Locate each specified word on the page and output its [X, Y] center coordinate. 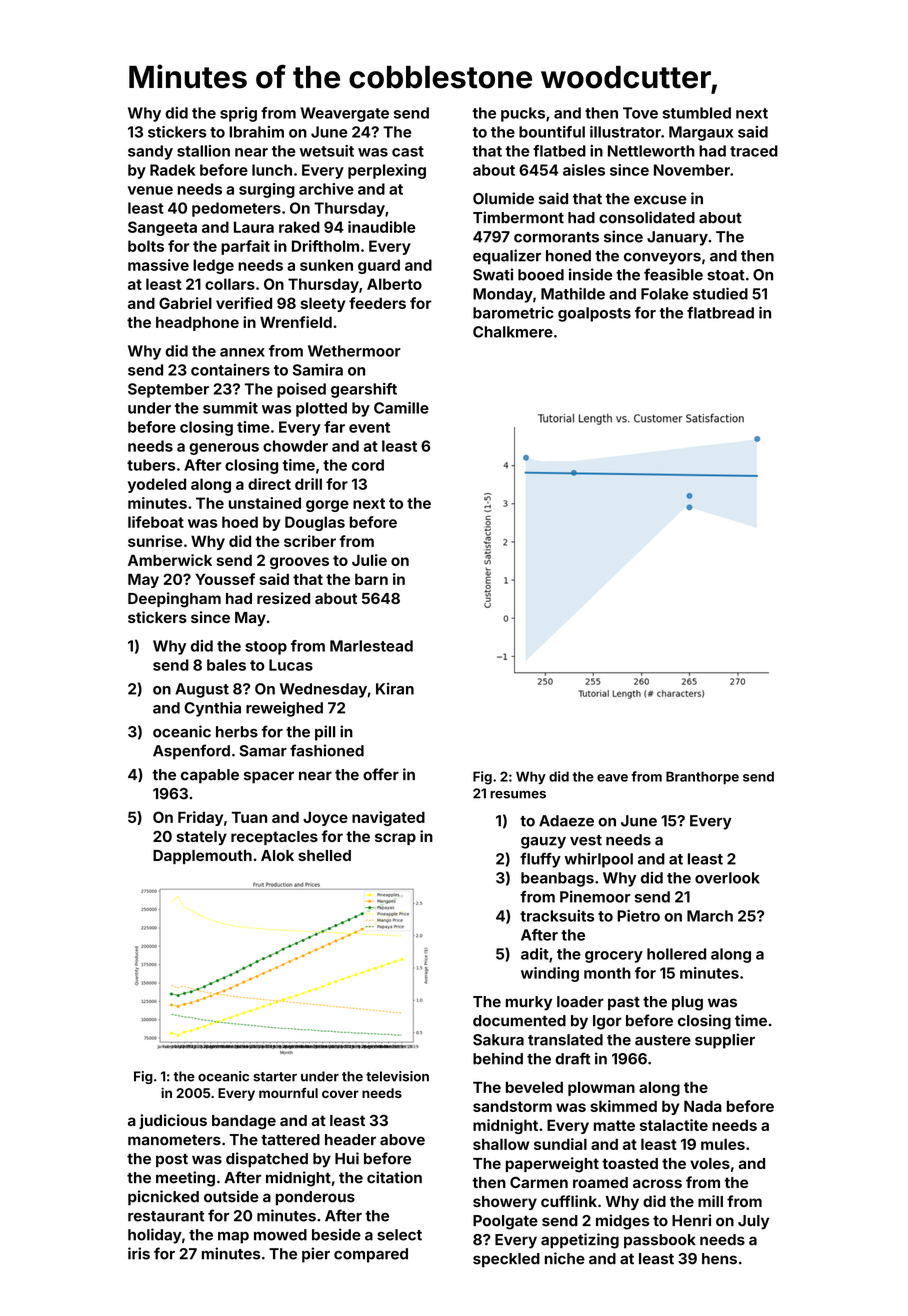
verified [244, 303]
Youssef [225, 579]
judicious [173, 1121]
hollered [676, 954]
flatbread [720, 313]
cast [408, 151]
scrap [395, 839]
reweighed [284, 709]
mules [723, 1144]
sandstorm [512, 1106]
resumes [518, 795]
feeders [377, 303]
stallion [203, 151]
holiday [155, 1236]
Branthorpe [702, 778]
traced [754, 151]
